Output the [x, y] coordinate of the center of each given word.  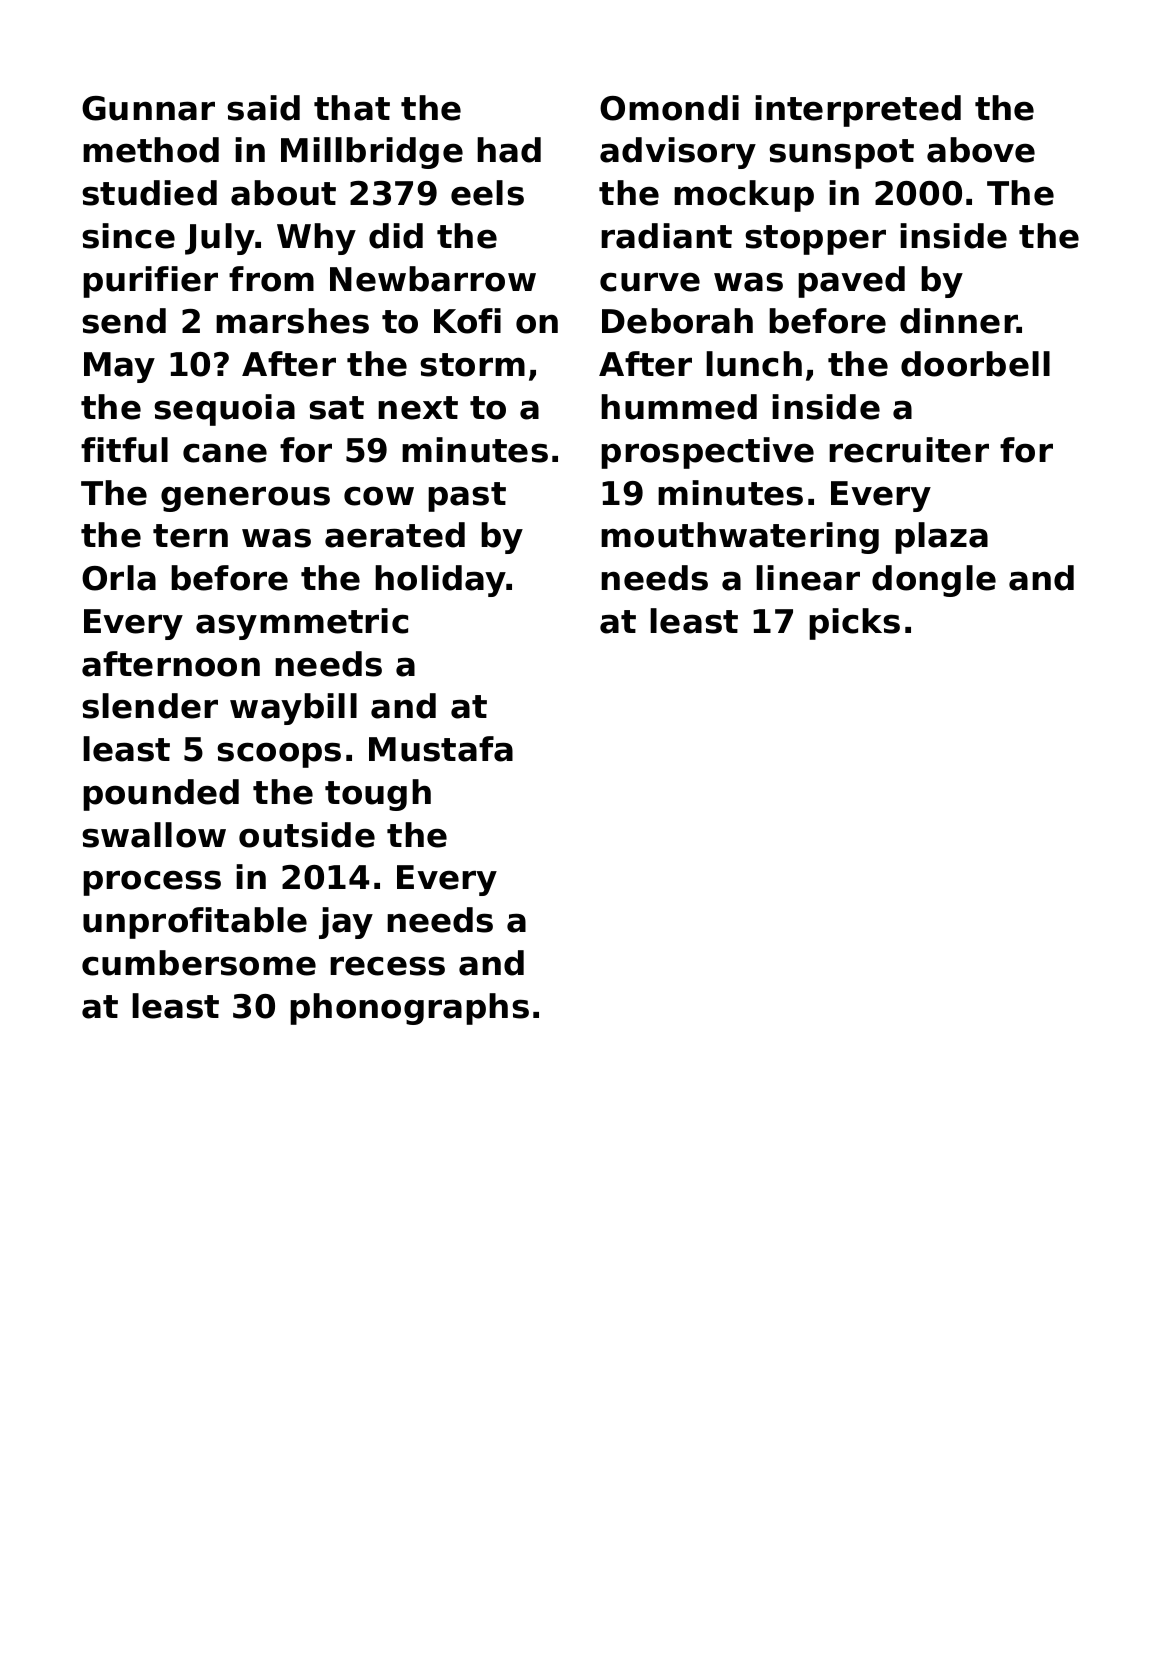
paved [851, 282]
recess [387, 966]
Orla [119, 578]
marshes [292, 321]
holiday [441, 581]
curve [650, 282]
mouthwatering [740, 538]
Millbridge [372, 153]
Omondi [669, 108]
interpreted [858, 111]
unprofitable [195, 923]
